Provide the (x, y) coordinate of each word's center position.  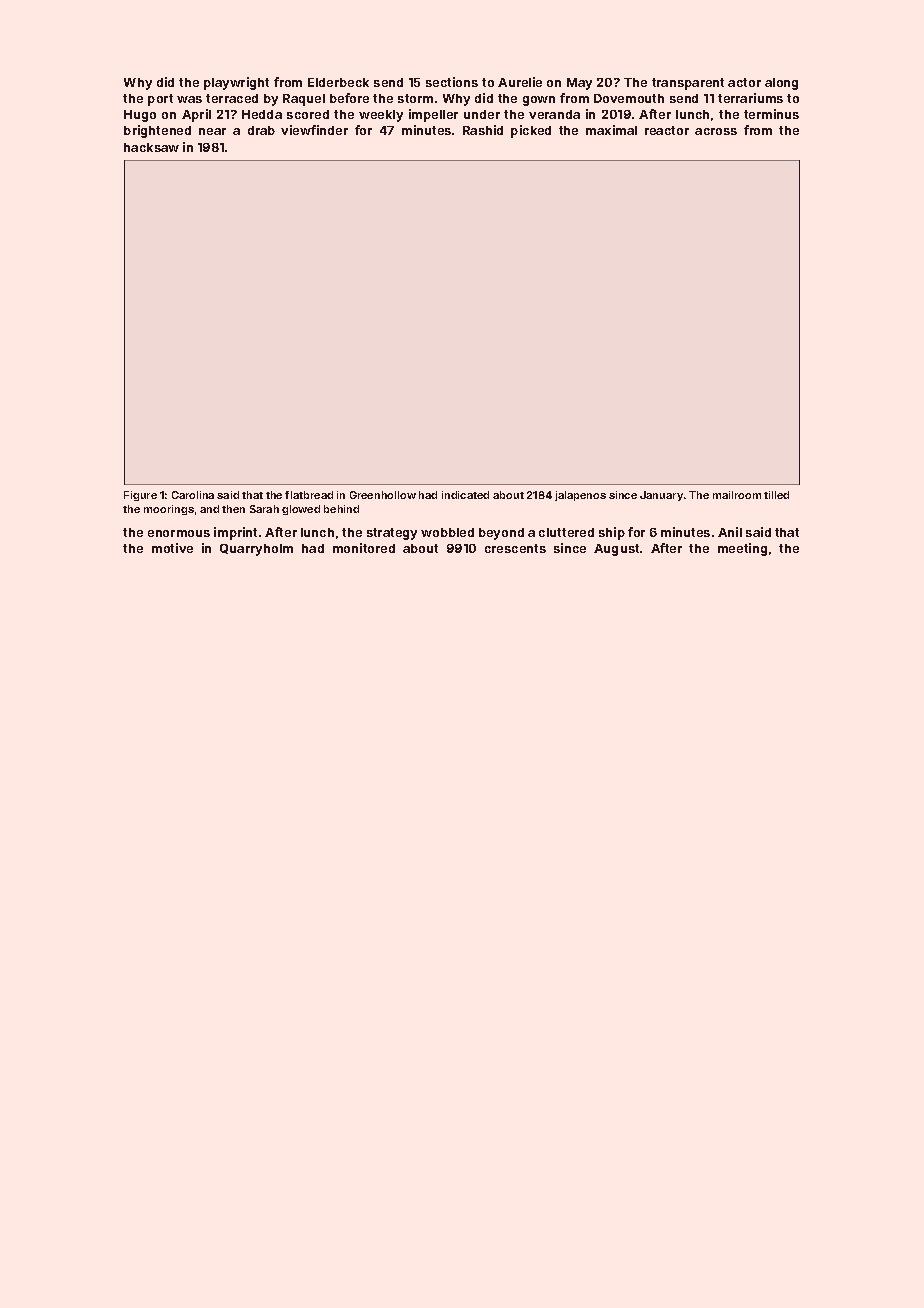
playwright (236, 83)
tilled (776, 495)
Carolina (193, 495)
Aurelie (520, 82)
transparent (688, 84)
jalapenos (580, 496)
